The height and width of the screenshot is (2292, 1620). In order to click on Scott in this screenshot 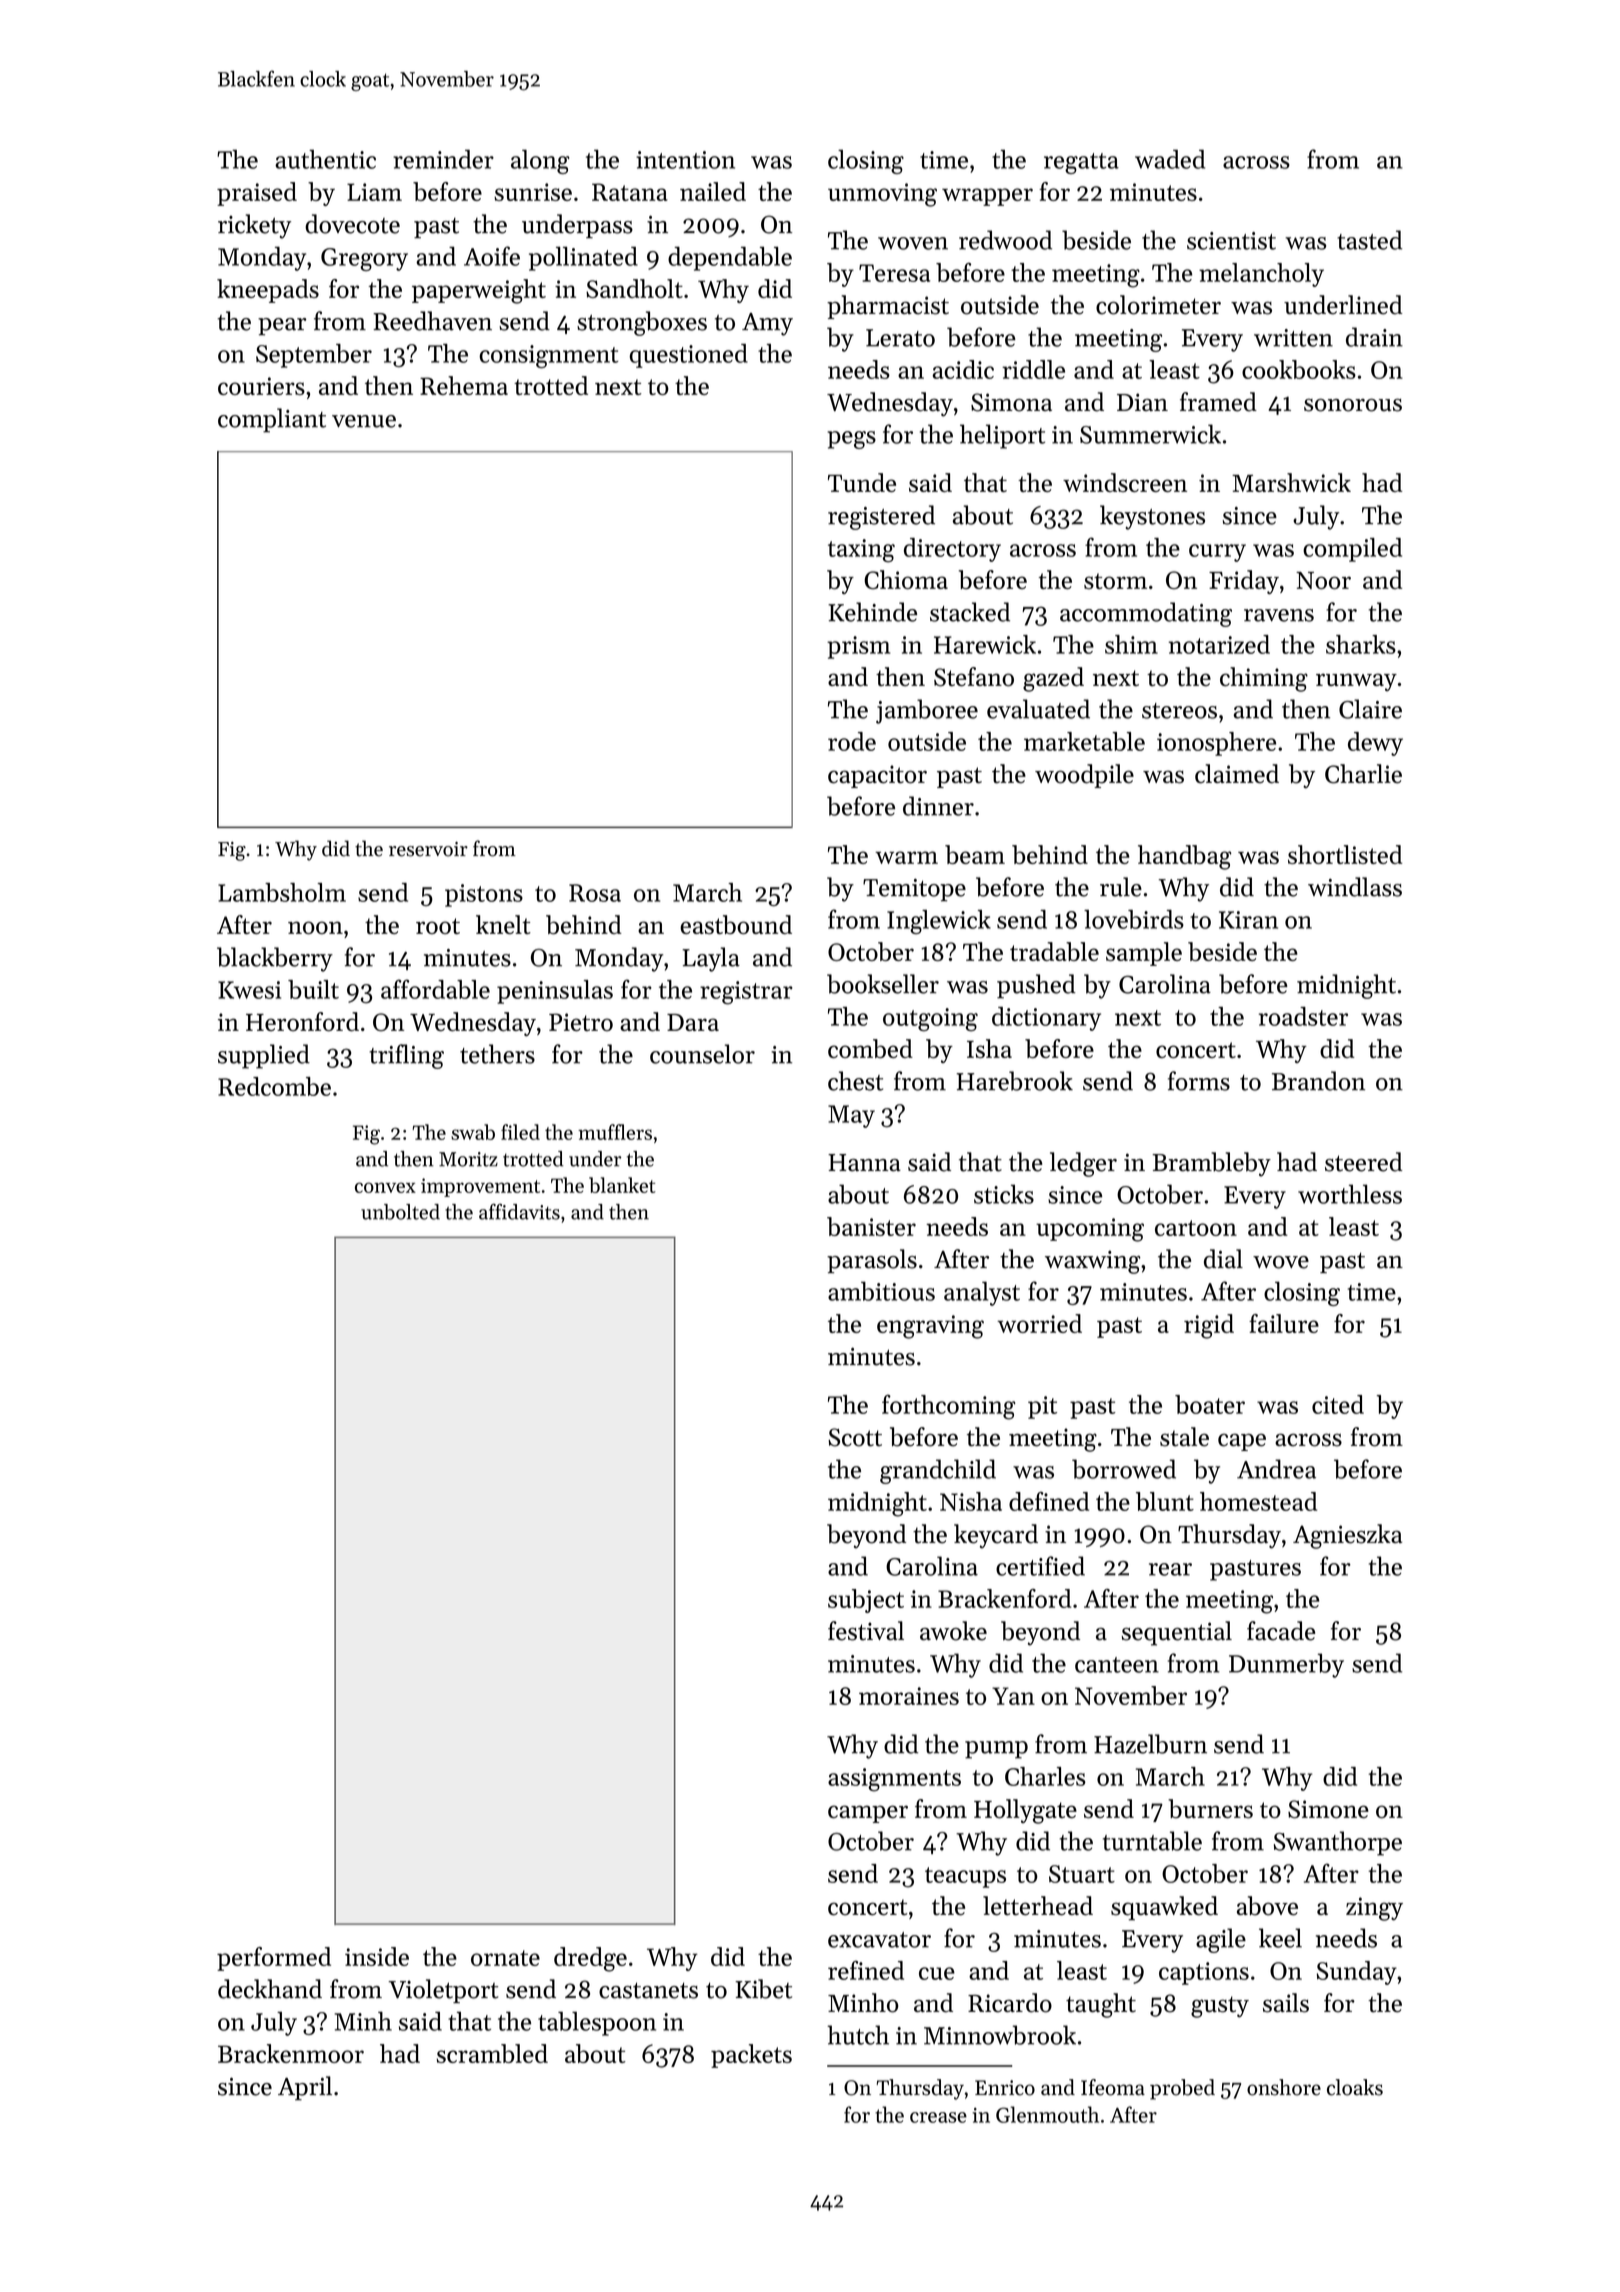, I will do `click(855, 1437)`.
